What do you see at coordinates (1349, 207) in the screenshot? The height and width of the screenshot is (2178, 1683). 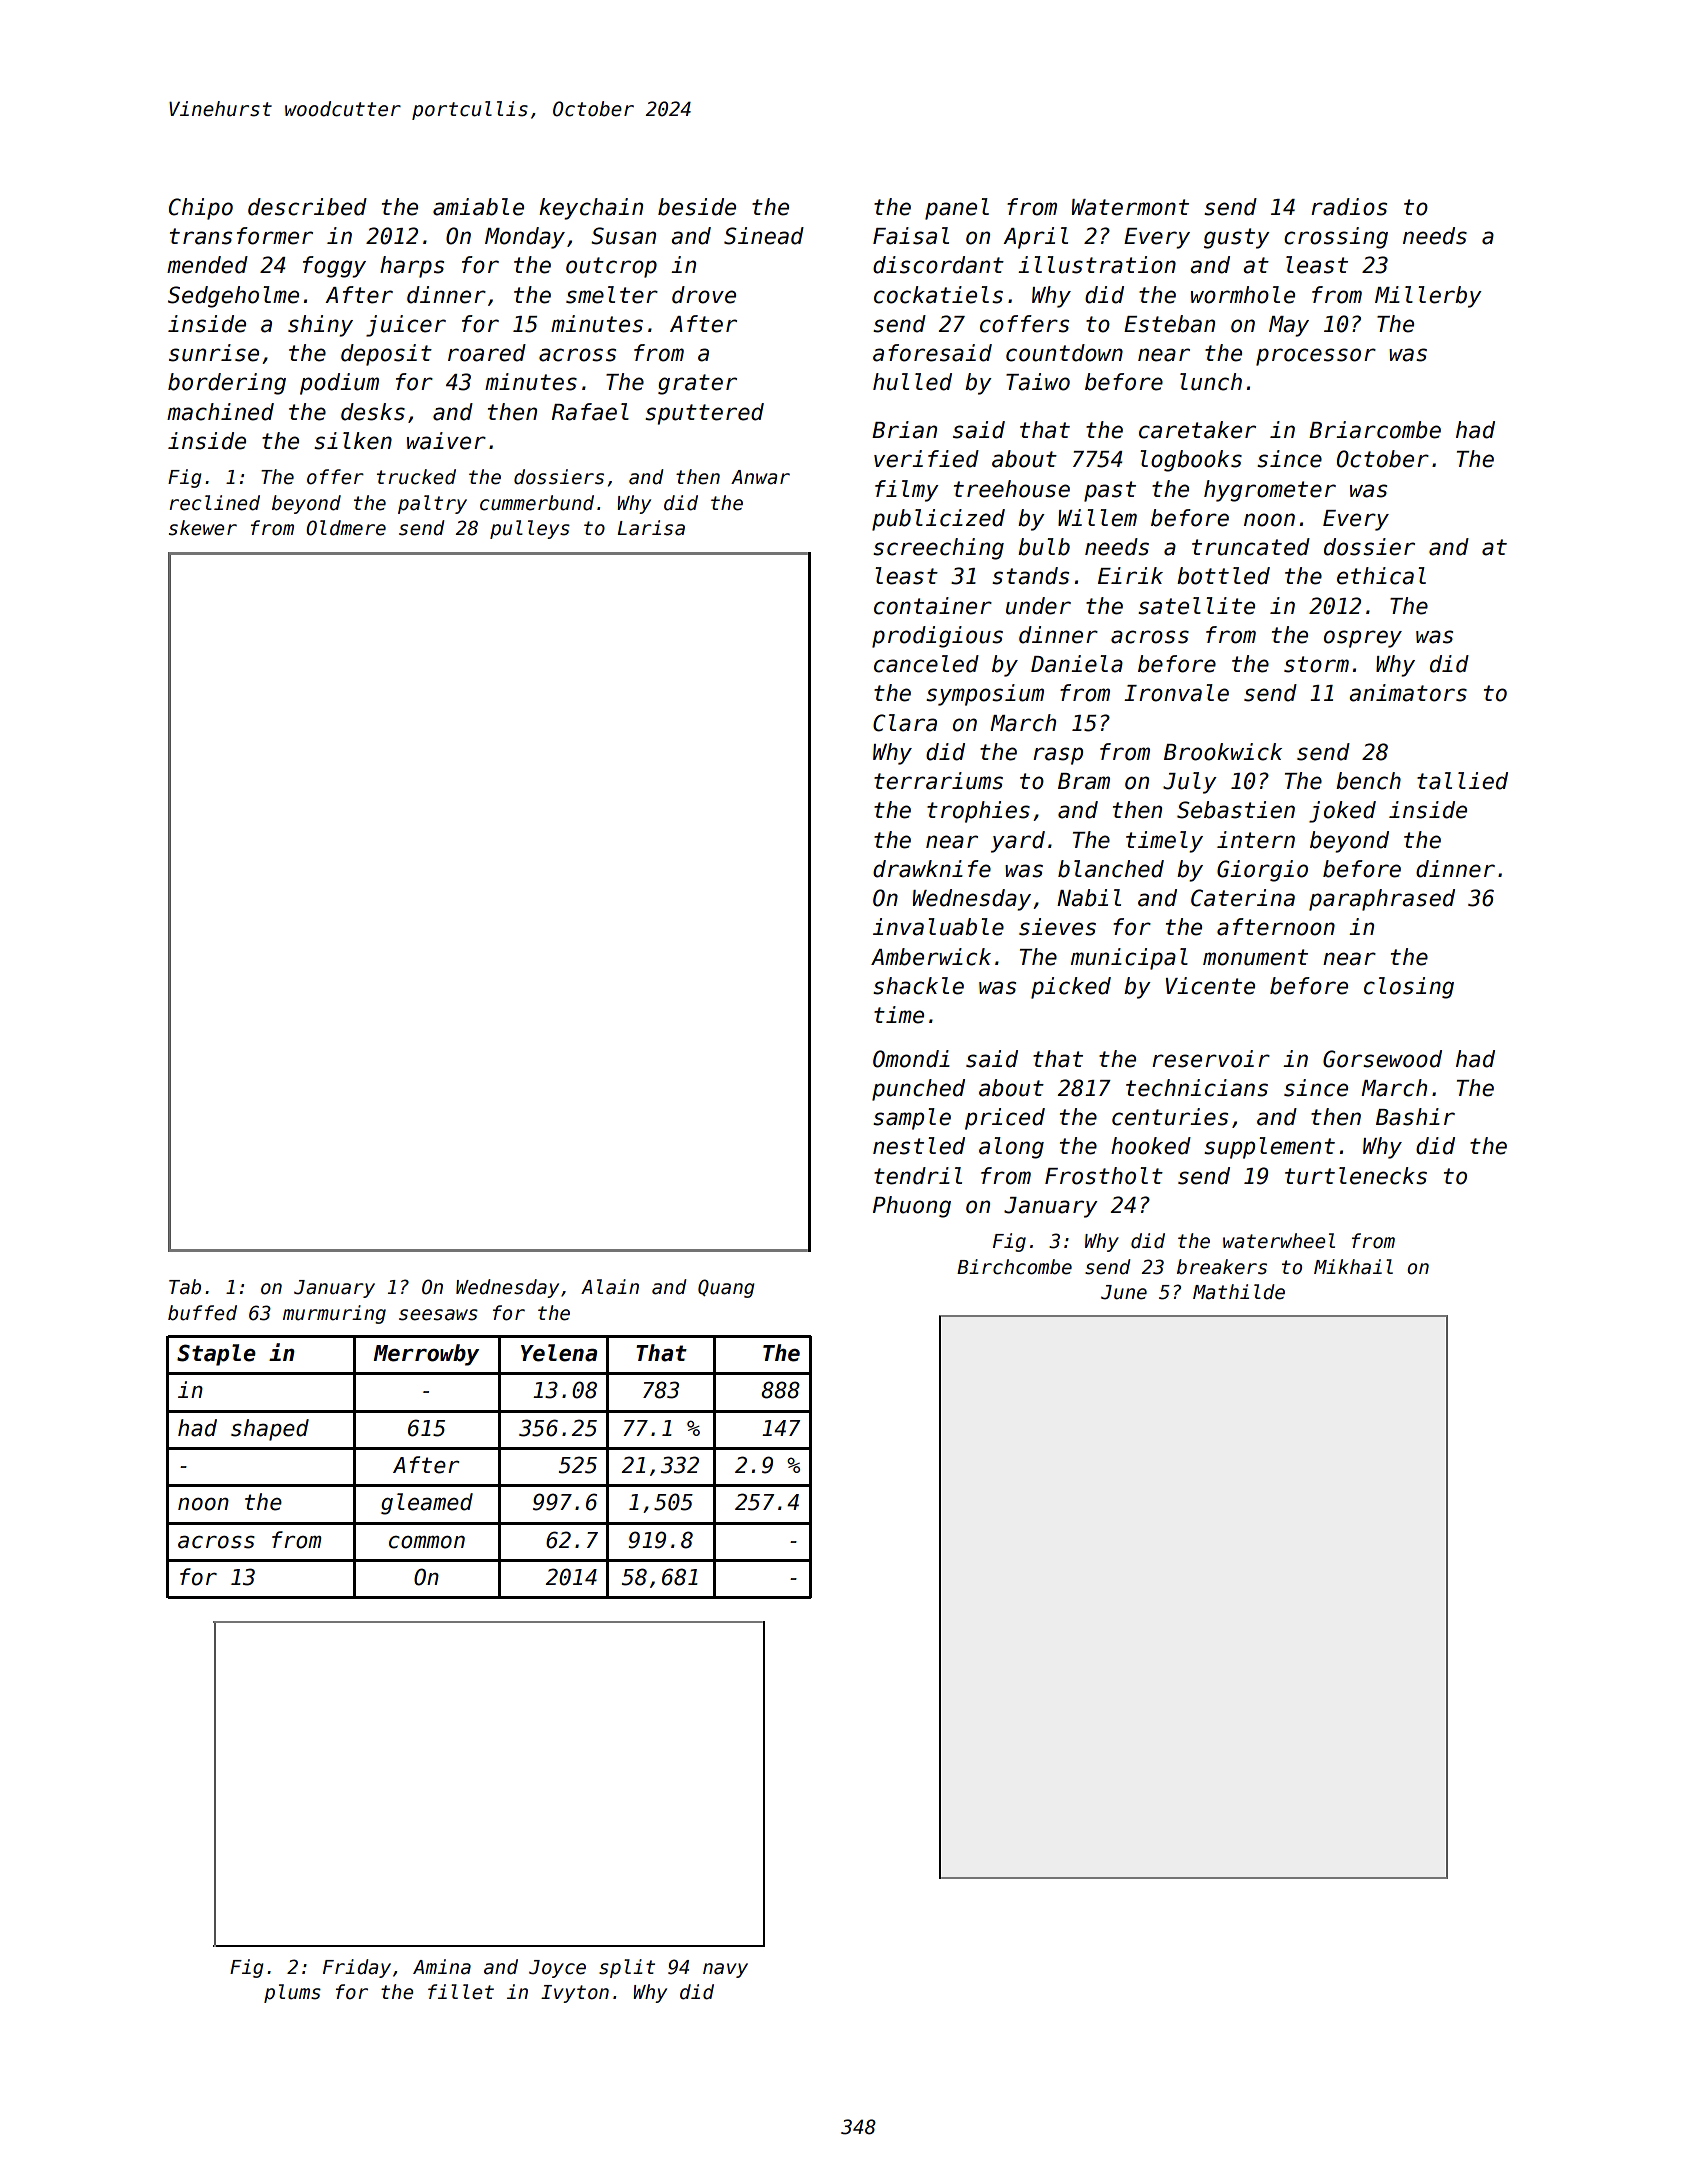 I see `radios` at bounding box center [1349, 207].
